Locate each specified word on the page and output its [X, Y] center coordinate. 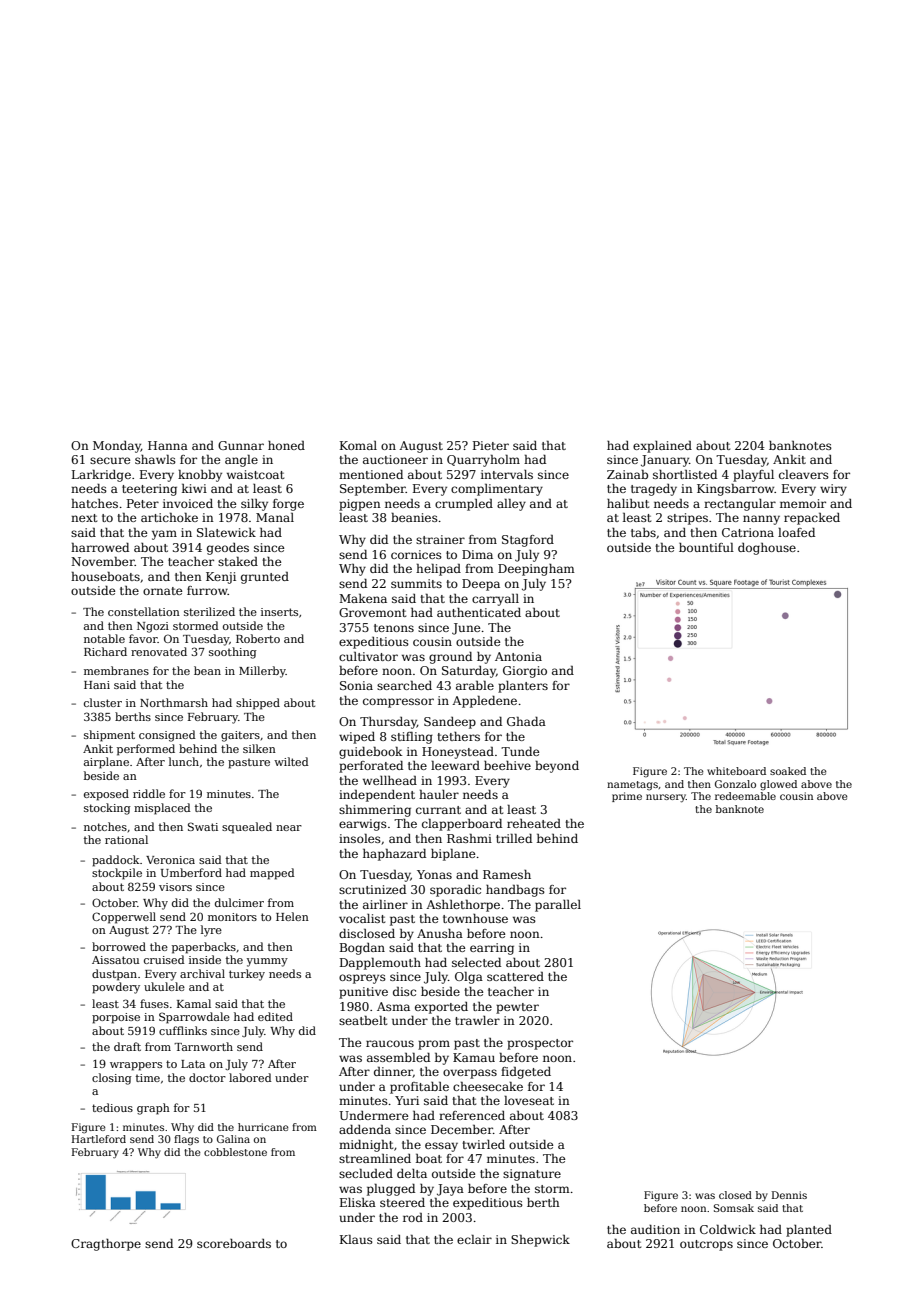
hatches [94, 503]
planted [809, 1231]
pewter [517, 1008]
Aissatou [115, 960]
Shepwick [540, 1241]
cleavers [804, 474]
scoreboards [234, 1243]
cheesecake [488, 1086]
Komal [358, 445]
